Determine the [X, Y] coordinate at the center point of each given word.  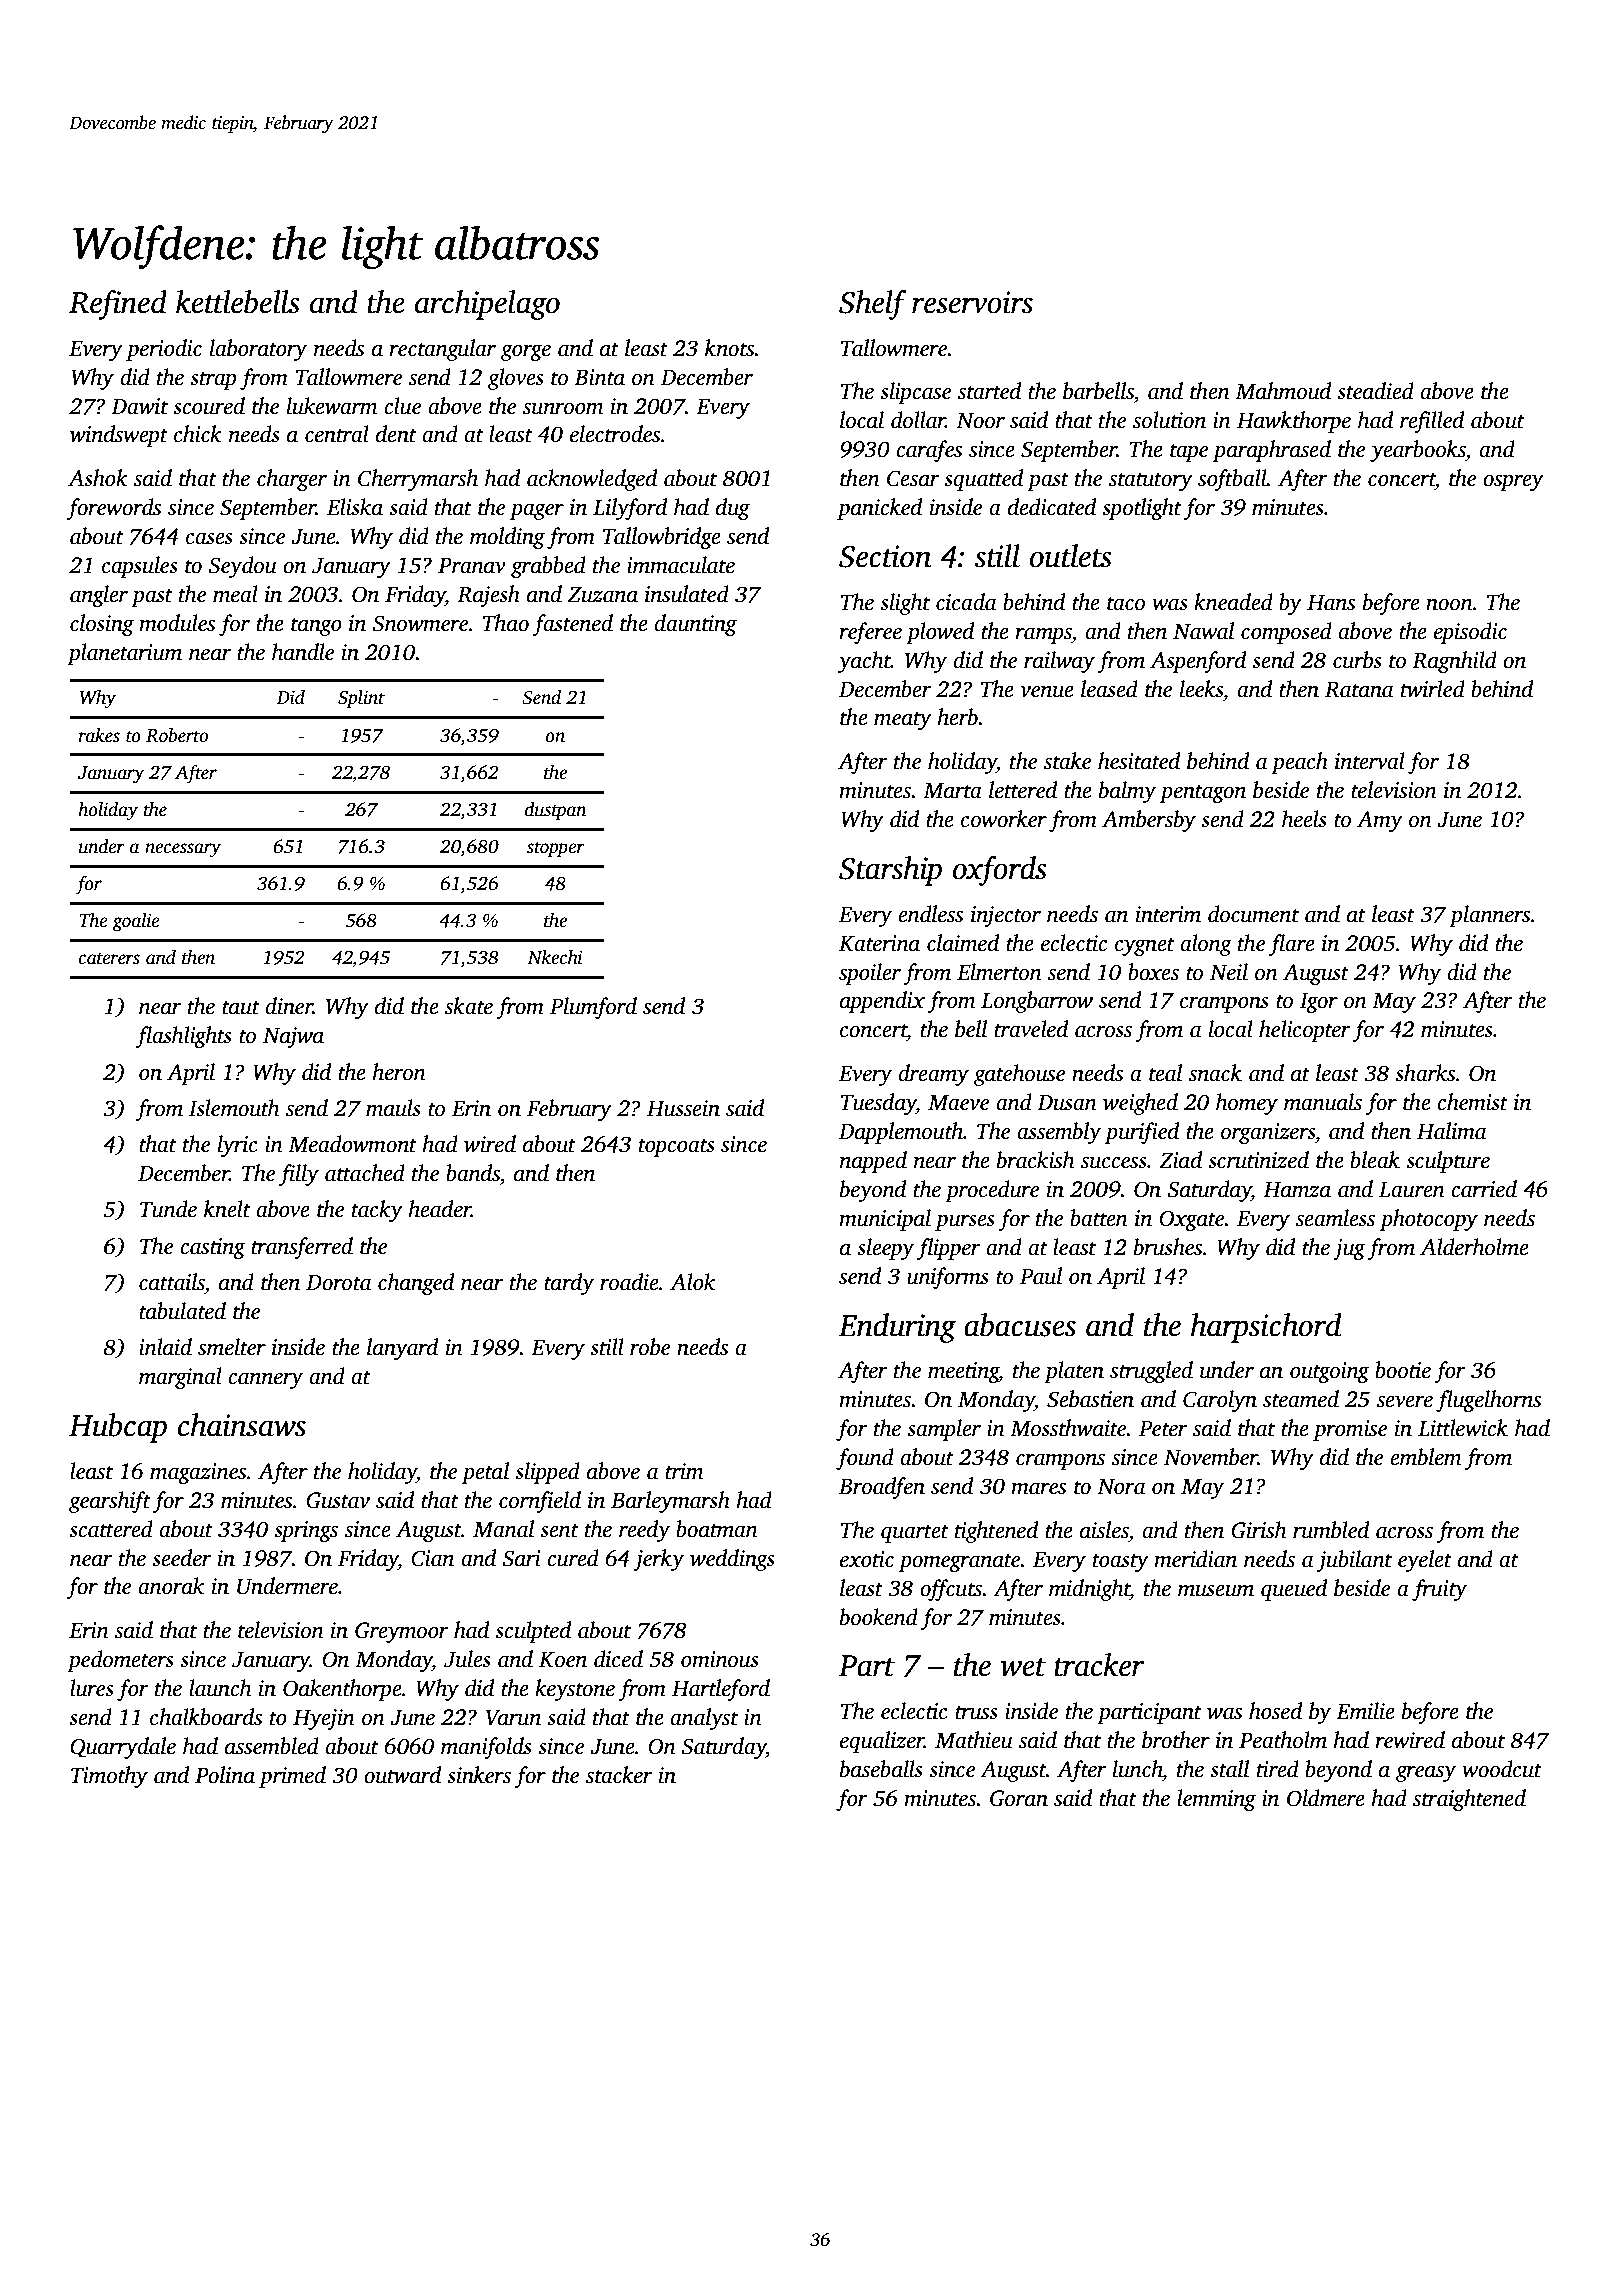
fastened [573, 625]
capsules [140, 567]
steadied [1375, 391]
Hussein [683, 1108]
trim [684, 1471]
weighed [1140, 1104]
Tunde [168, 1209]
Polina [225, 1775]
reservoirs [972, 302]
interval [1370, 761]
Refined [118, 305]
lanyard [402, 1349]
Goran [1019, 1798]
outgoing [1330, 1372]
